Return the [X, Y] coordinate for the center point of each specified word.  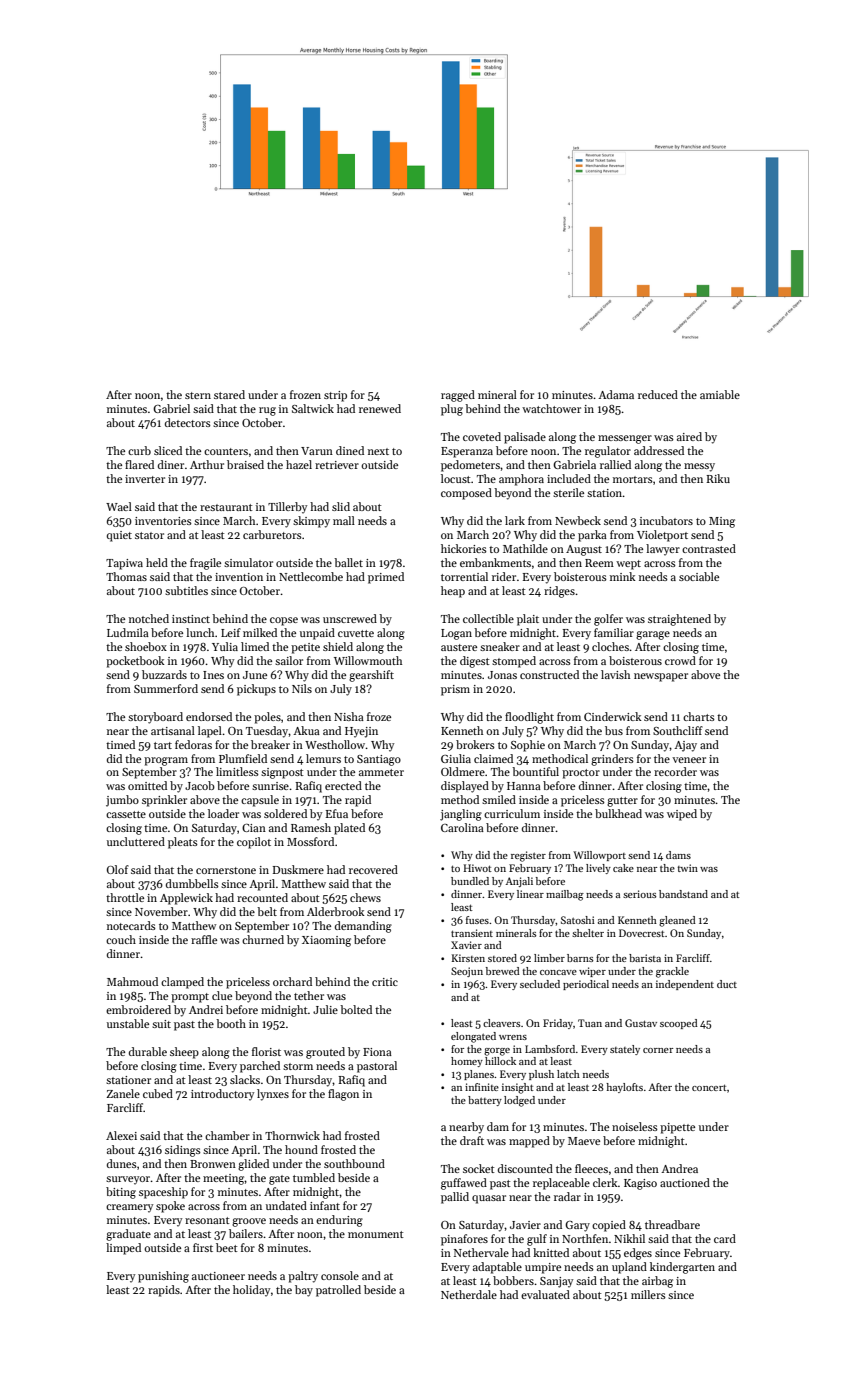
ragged [458, 396]
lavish [615, 674]
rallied [615, 464]
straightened [679, 620]
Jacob [200, 785]
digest [475, 662]
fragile [205, 564]
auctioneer [218, 1276]
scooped [679, 1024]
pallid [455, 1198]
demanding [363, 927]
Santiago [379, 760]
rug [267, 411]
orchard [292, 981]
